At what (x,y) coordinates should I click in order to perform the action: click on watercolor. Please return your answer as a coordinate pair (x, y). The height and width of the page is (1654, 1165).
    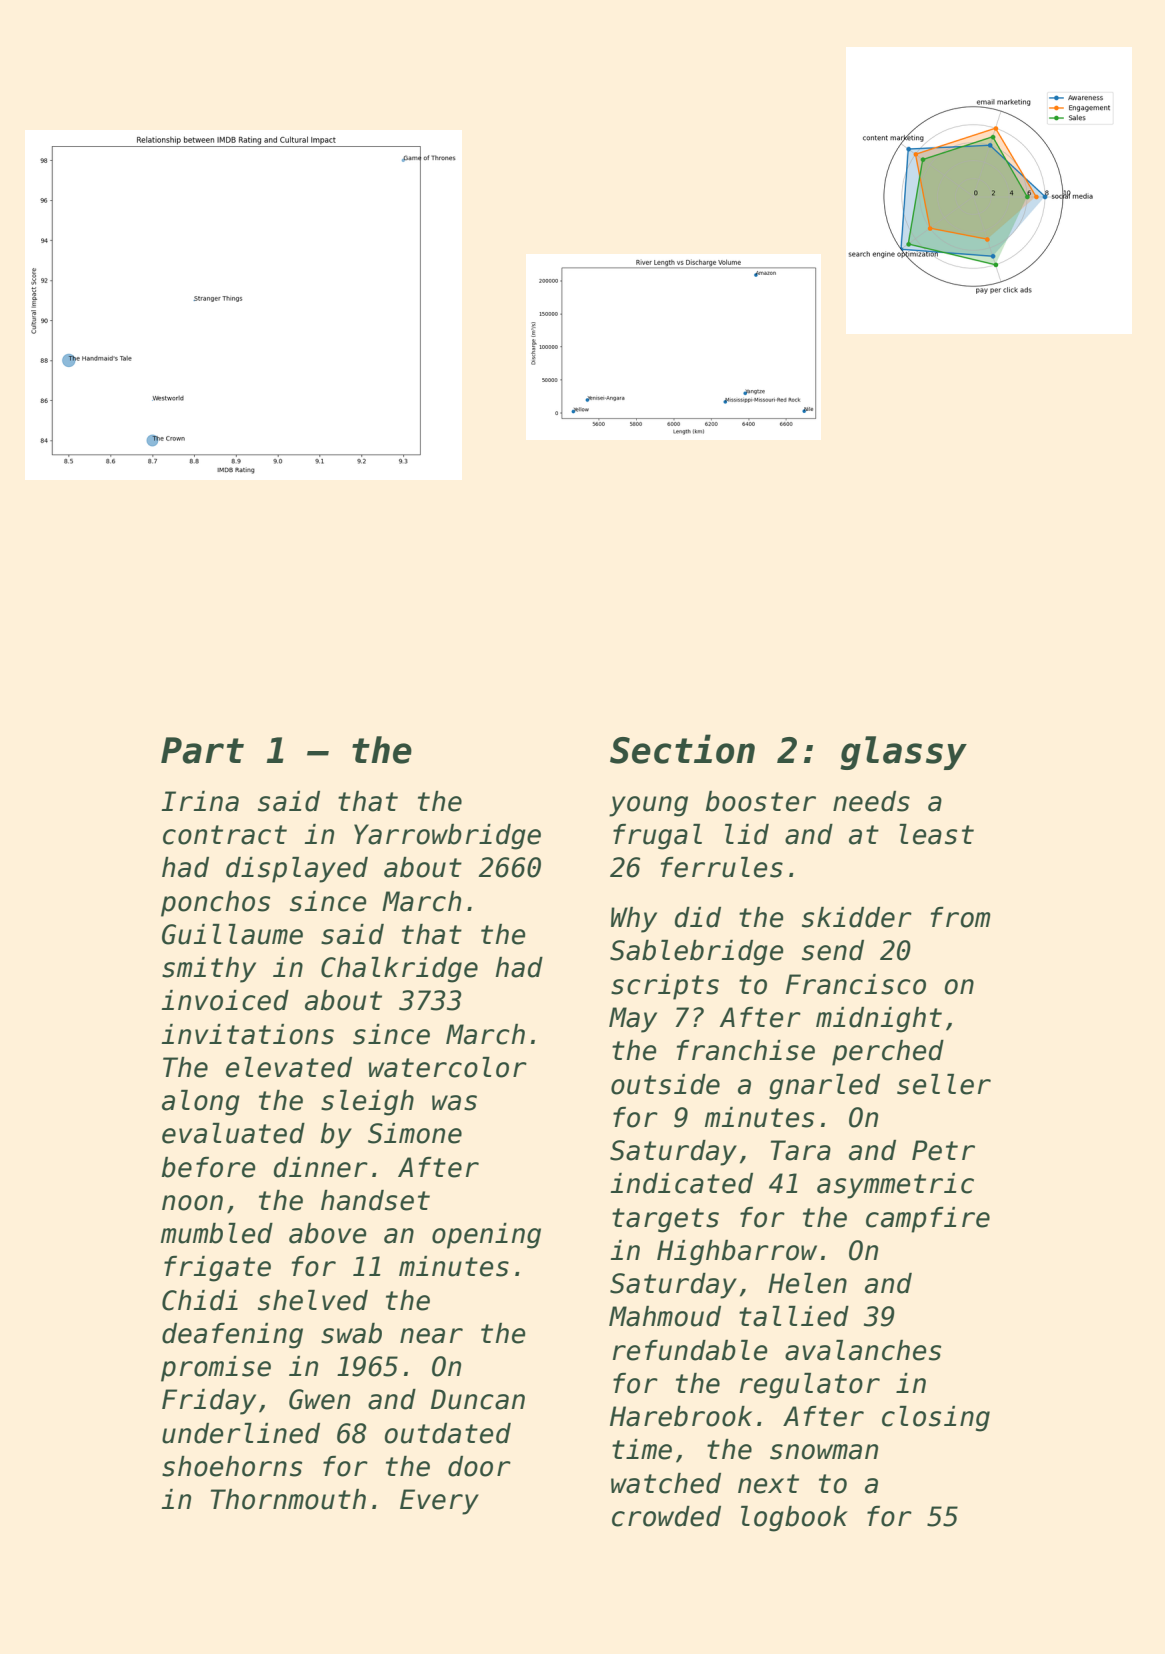
    Looking at the image, I should click on (448, 1067).
